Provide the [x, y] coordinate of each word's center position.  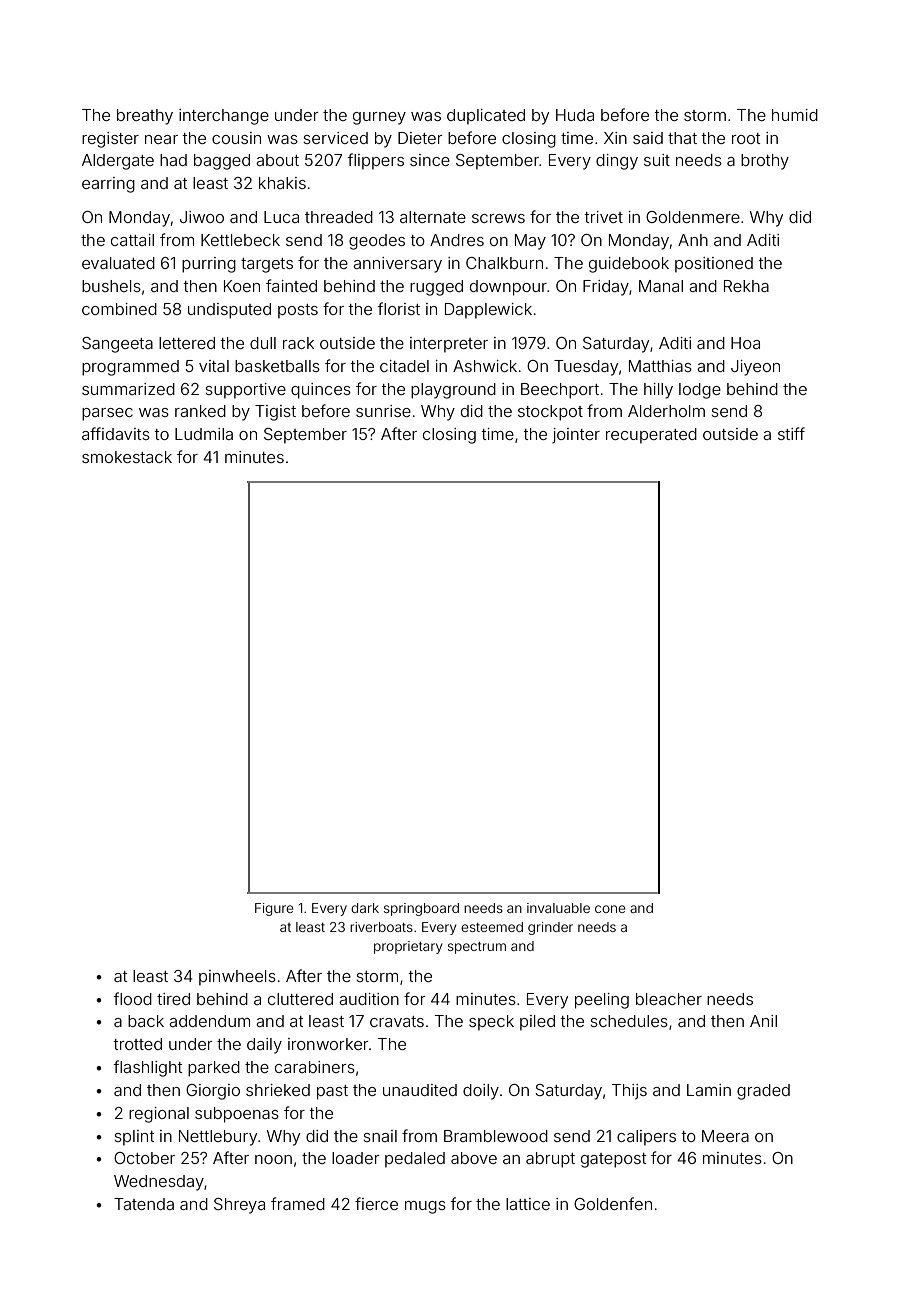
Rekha [746, 286]
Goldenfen [613, 1203]
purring [209, 265]
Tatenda [144, 1204]
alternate [433, 217]
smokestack [127, 457]
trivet [603, 217]
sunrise [383, 411]
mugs [425, 1207]
